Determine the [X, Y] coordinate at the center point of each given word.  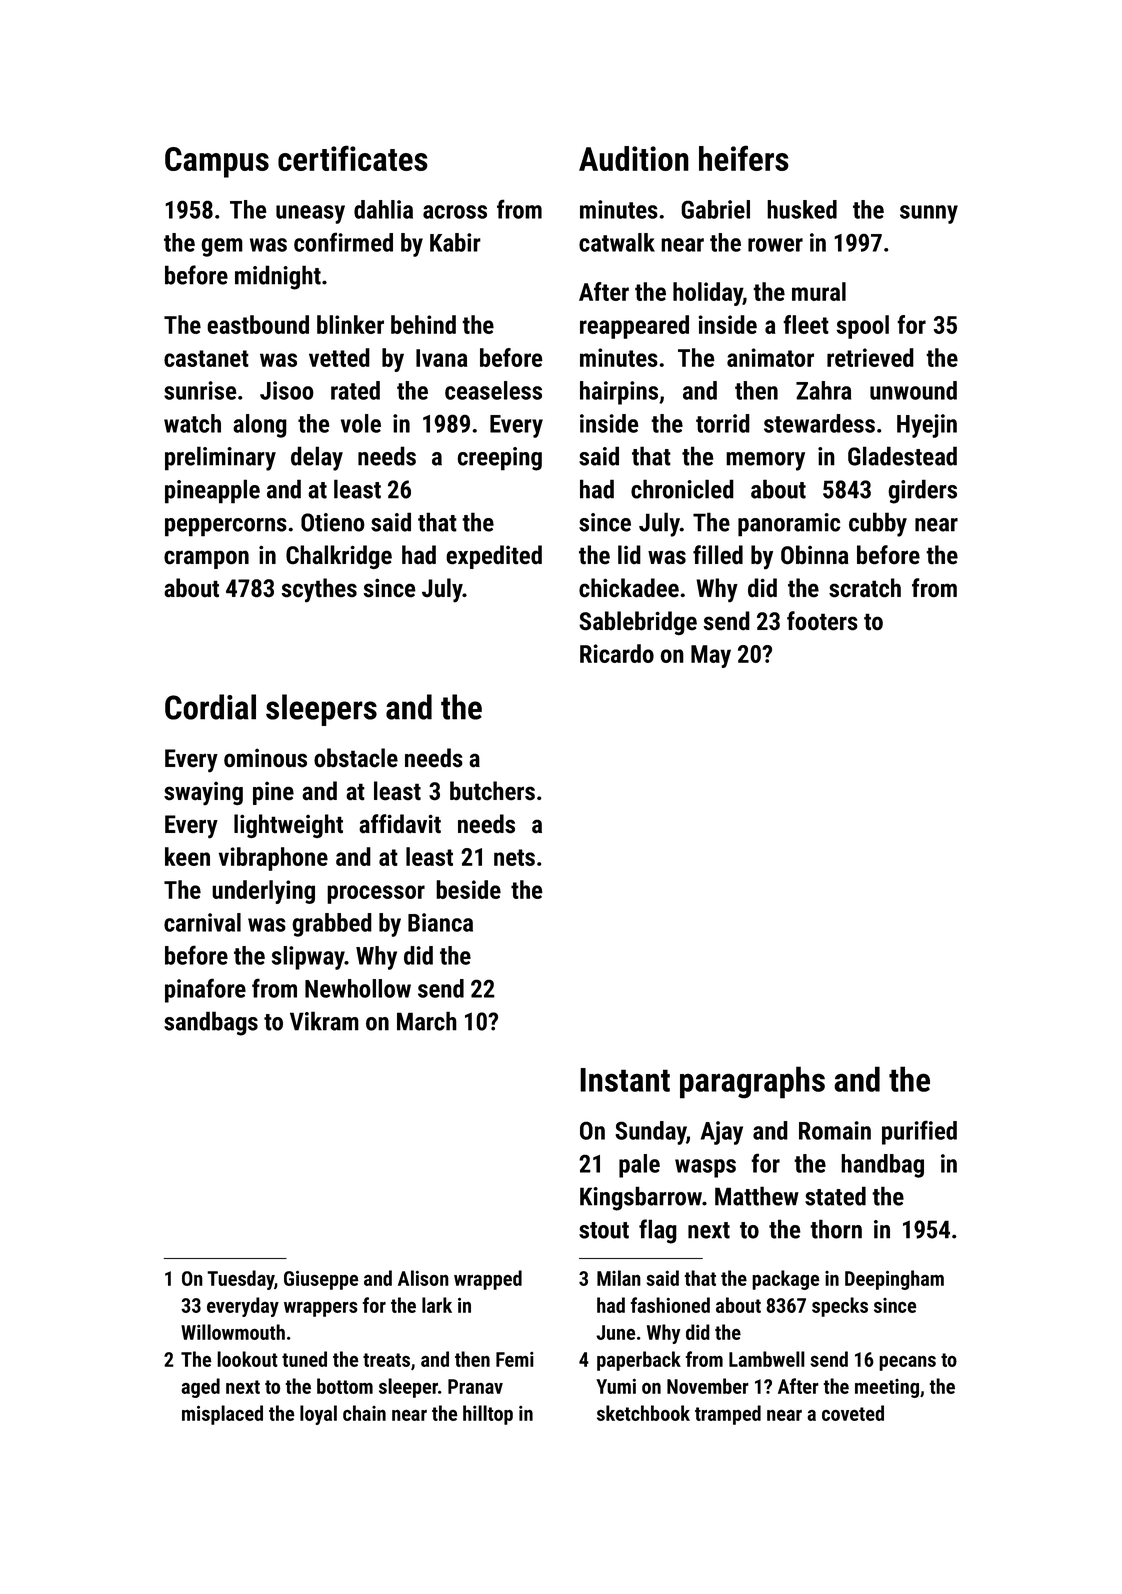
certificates [353, 158]
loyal [318, 1415]
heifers [744, 158]
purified [919, 1132]
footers [822, 621]
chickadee [629, 588]
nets [514, 857]
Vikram [324, 1021]
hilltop [488, 1415]
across [455, 212]
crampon [206, 559]
